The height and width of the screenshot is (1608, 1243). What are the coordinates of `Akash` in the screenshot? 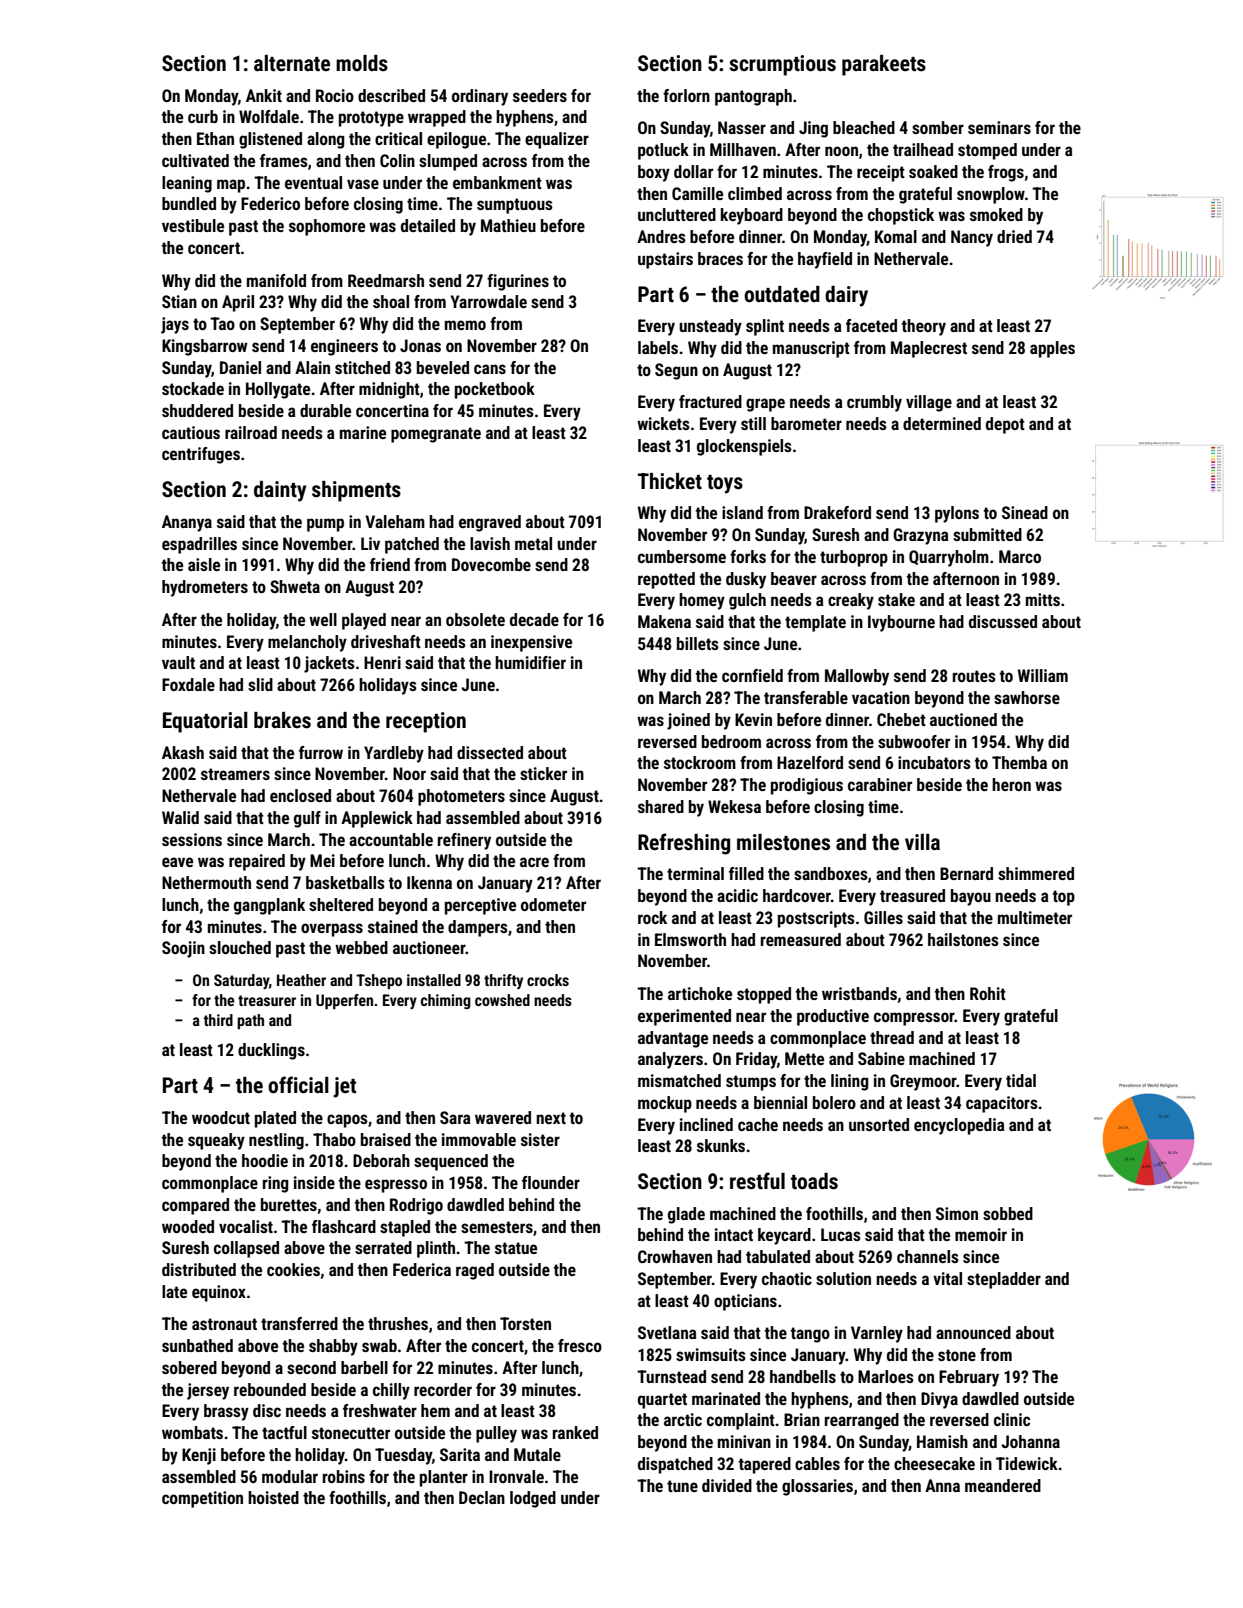 It's located at (183, 752).
